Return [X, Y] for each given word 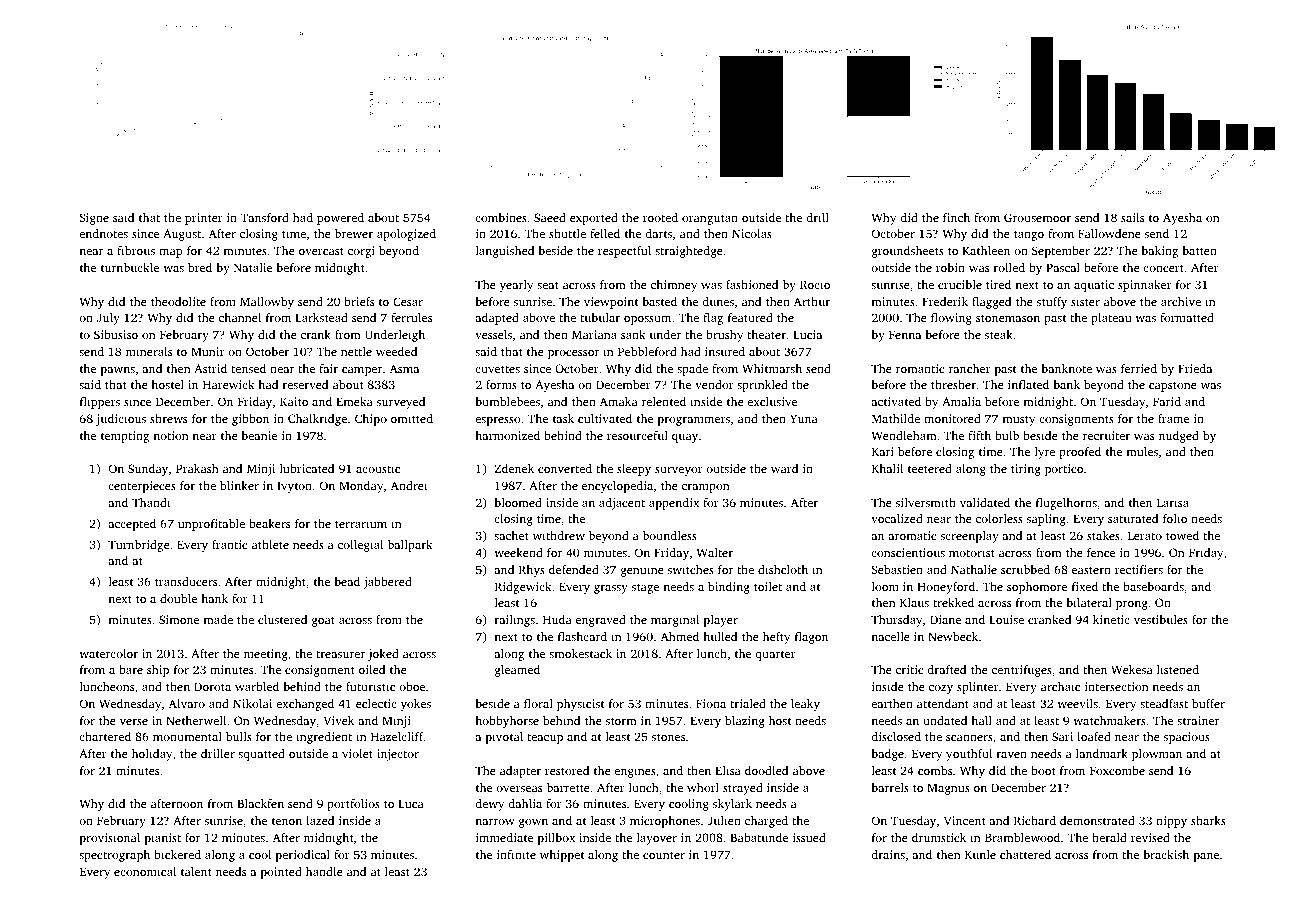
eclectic [376, 703]
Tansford [265, 217]
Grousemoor [1037, 217]
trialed [748, 703]
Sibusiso [116, 334]
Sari [1062, 736]
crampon [706, 488]
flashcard [582, 636]
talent [196, 871]
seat [548, 285]
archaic [1060, 686]
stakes [1103, 535]
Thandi [151, 502]
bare [131, 669]
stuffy [1052, 303]
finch [956, 217]
